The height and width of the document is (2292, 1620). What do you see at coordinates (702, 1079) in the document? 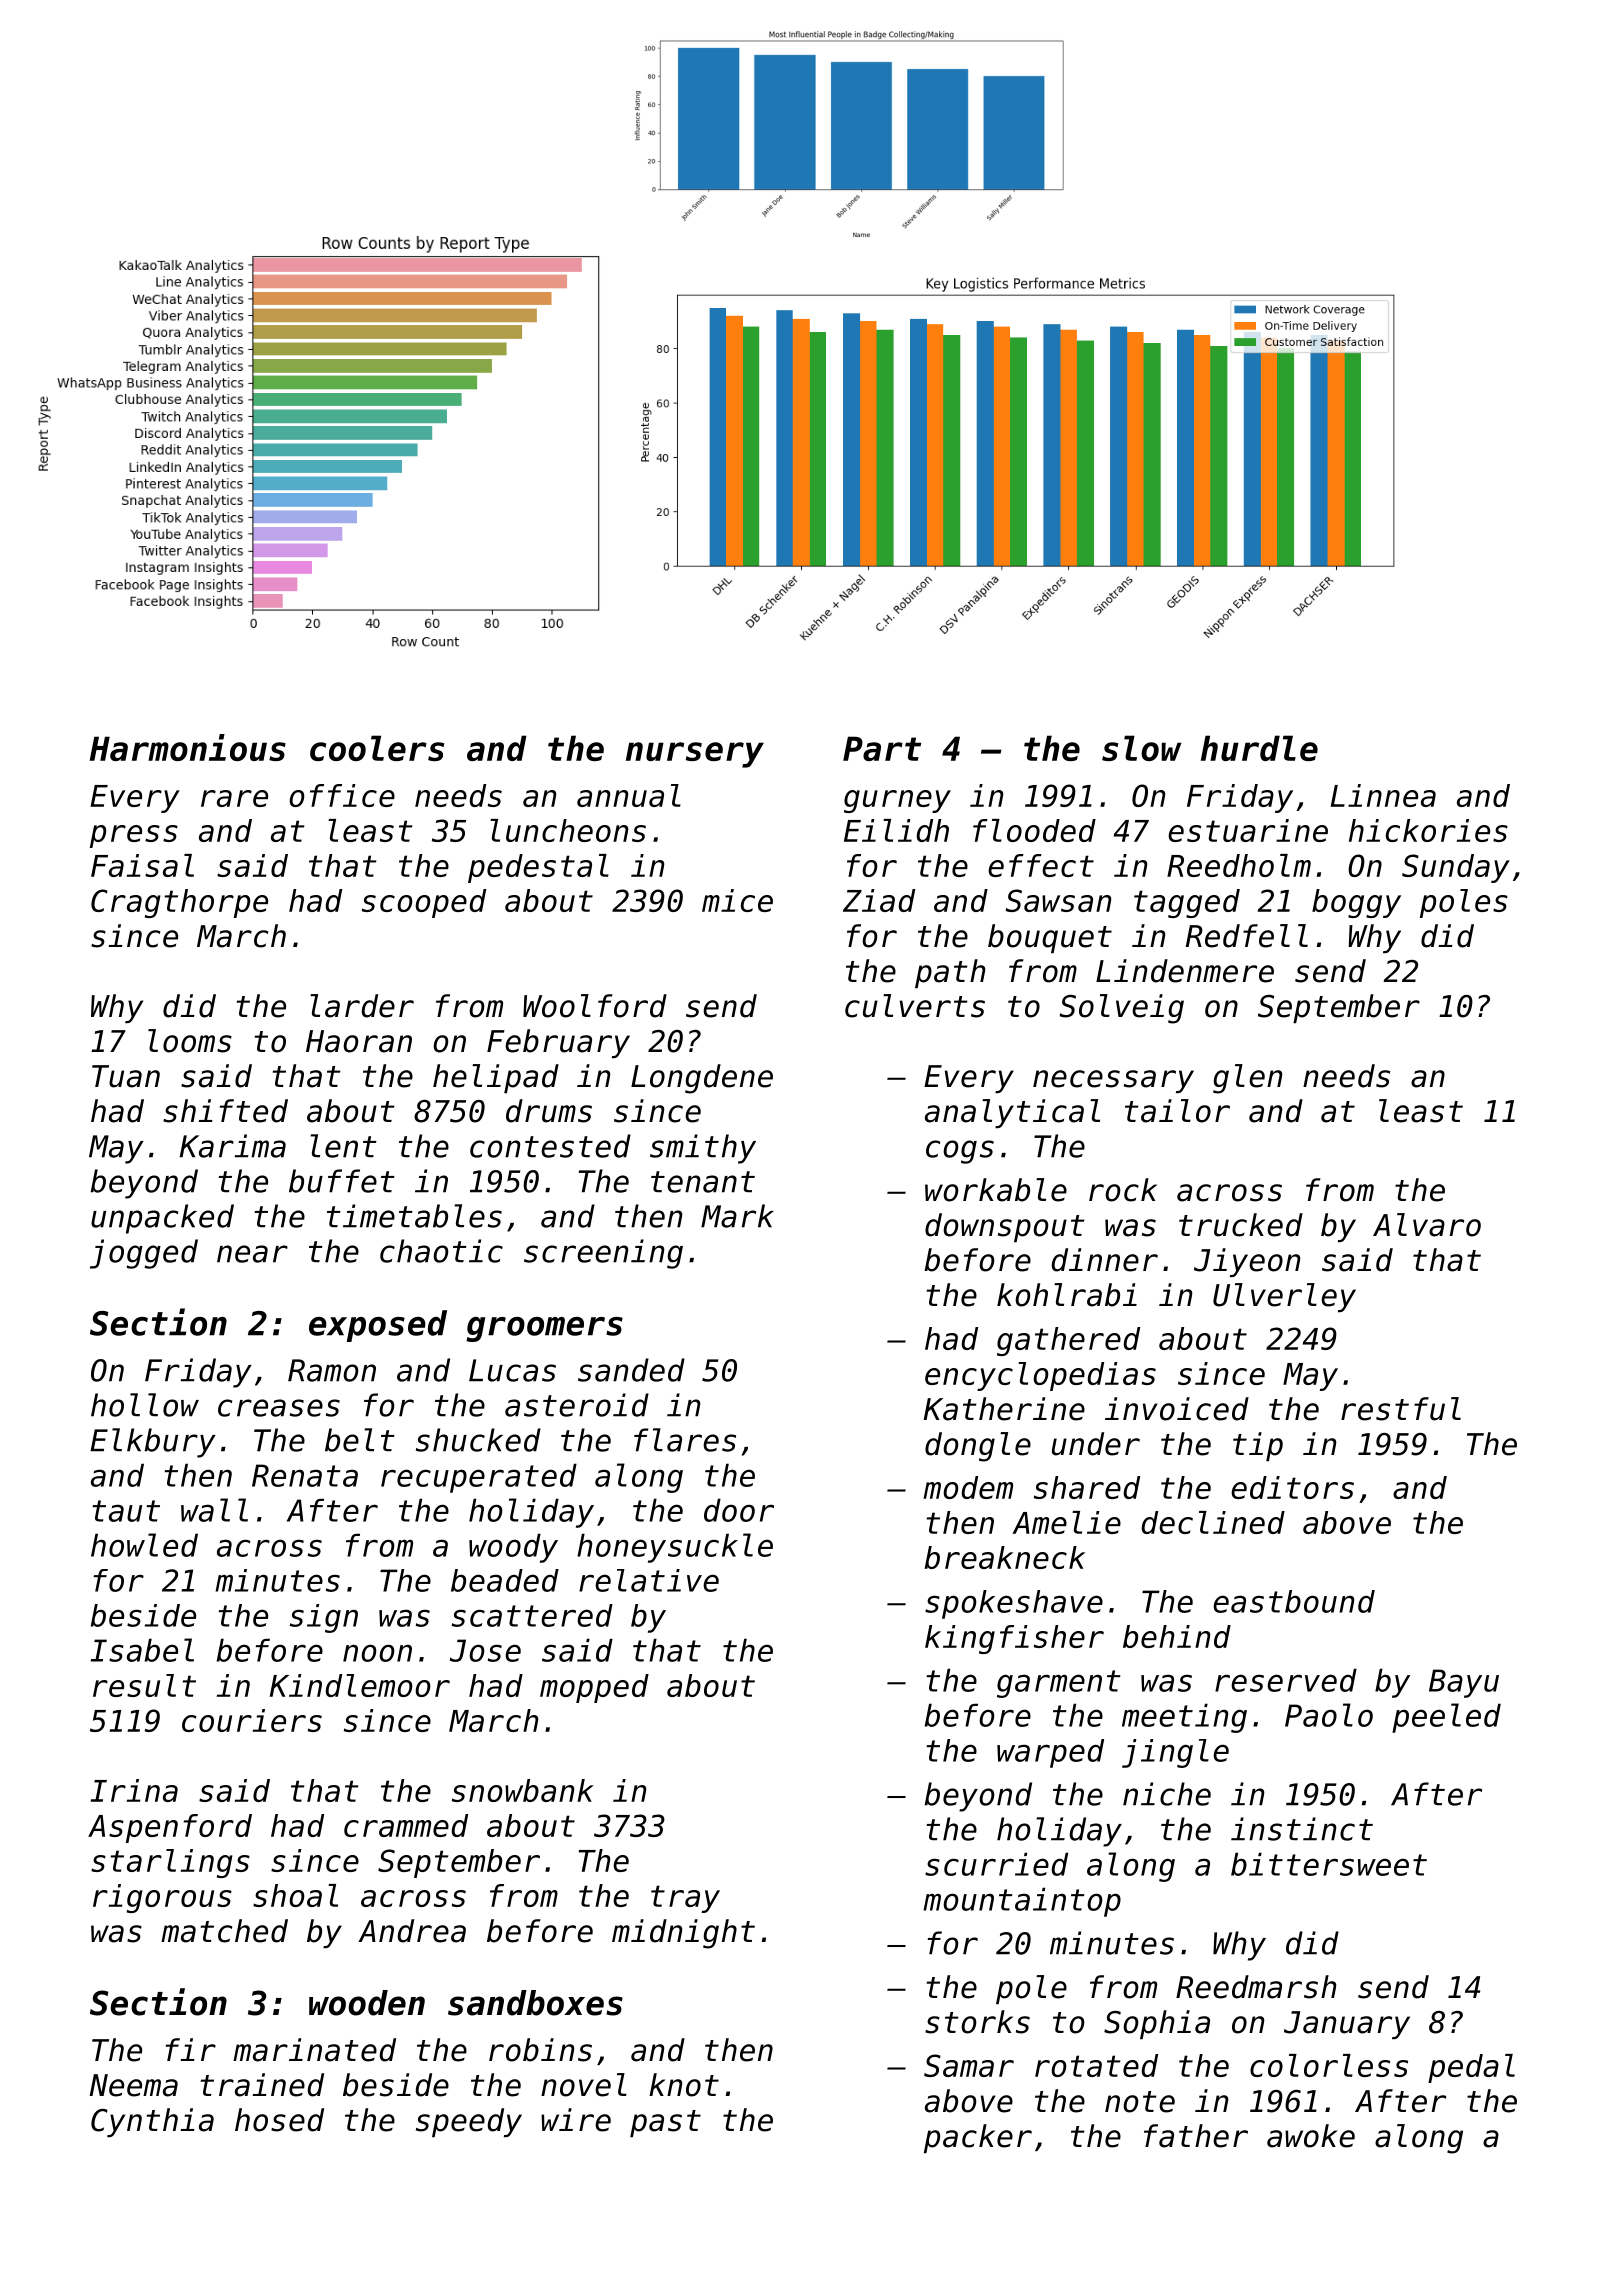
I see `Longdene` at bounding box center [702, 1079].
